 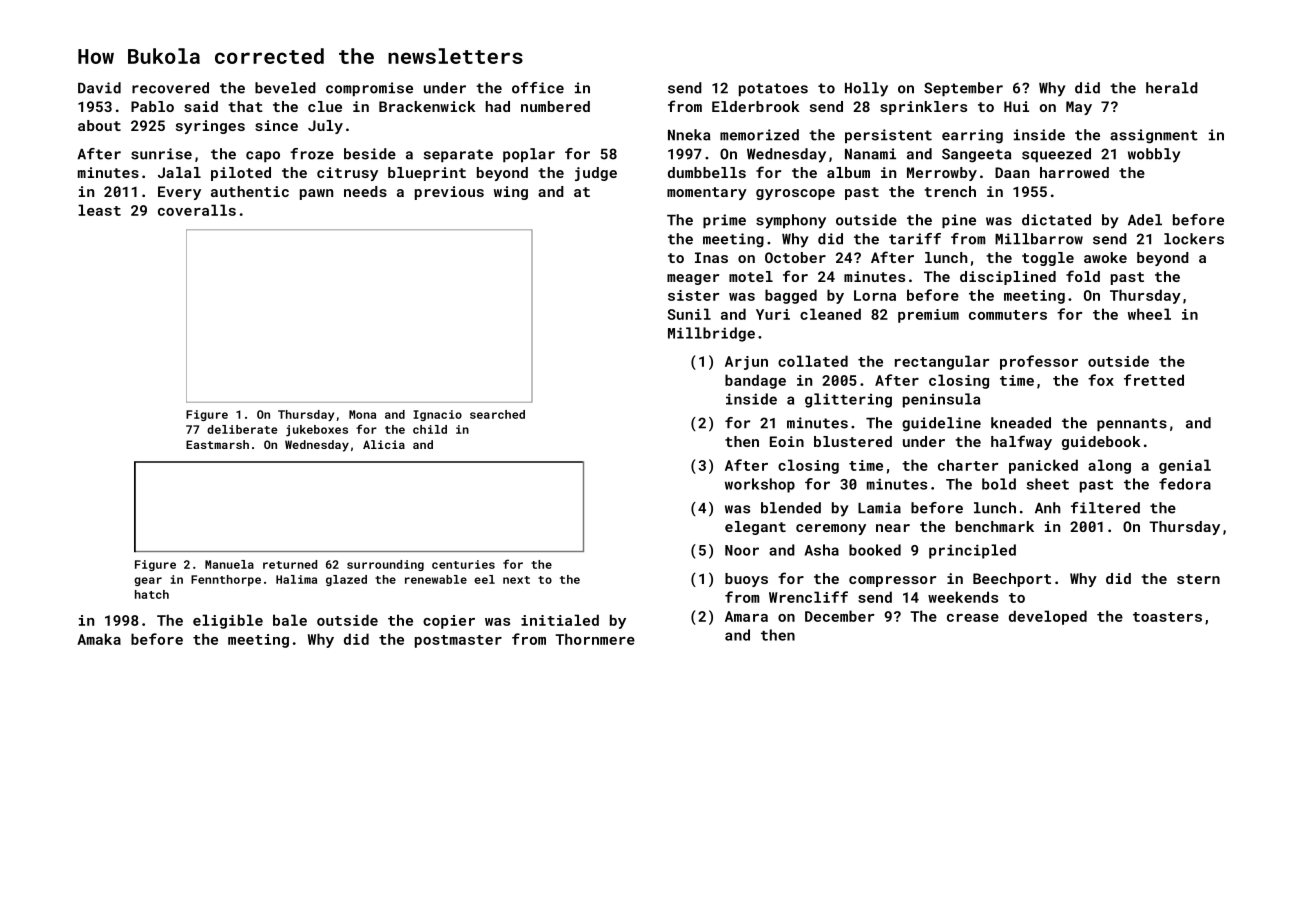 I want to click on beveled, so click(x=285, y=88).
